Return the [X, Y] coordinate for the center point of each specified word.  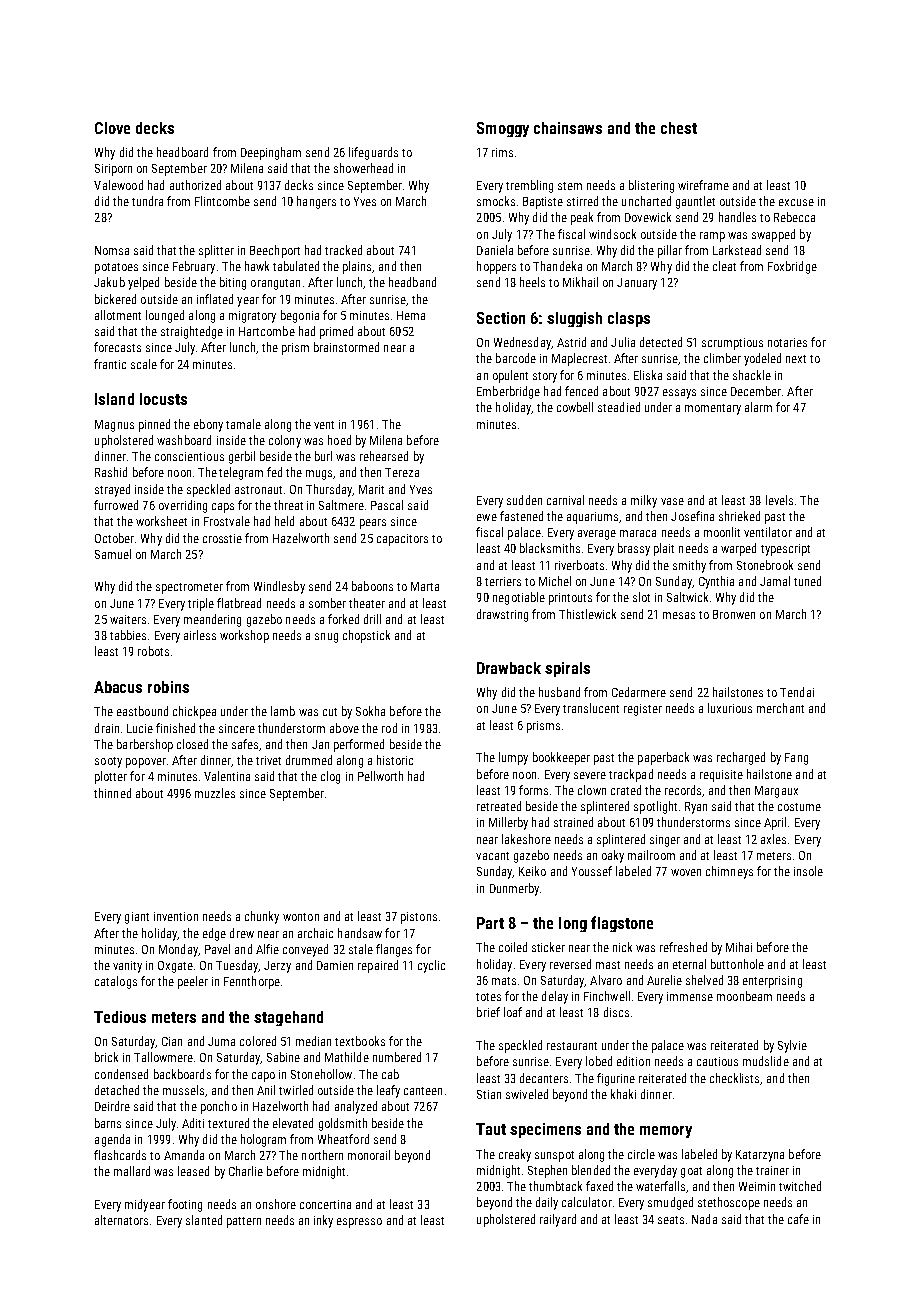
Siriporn [113, 170]
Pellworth [380, 776]
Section [501, 318]
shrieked [739, 516]
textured [228, 1123]
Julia [623, 342]
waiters [128, 619]
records [683, 790]
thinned [112, 793]
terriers [503, 581]
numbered [397, 1057]
